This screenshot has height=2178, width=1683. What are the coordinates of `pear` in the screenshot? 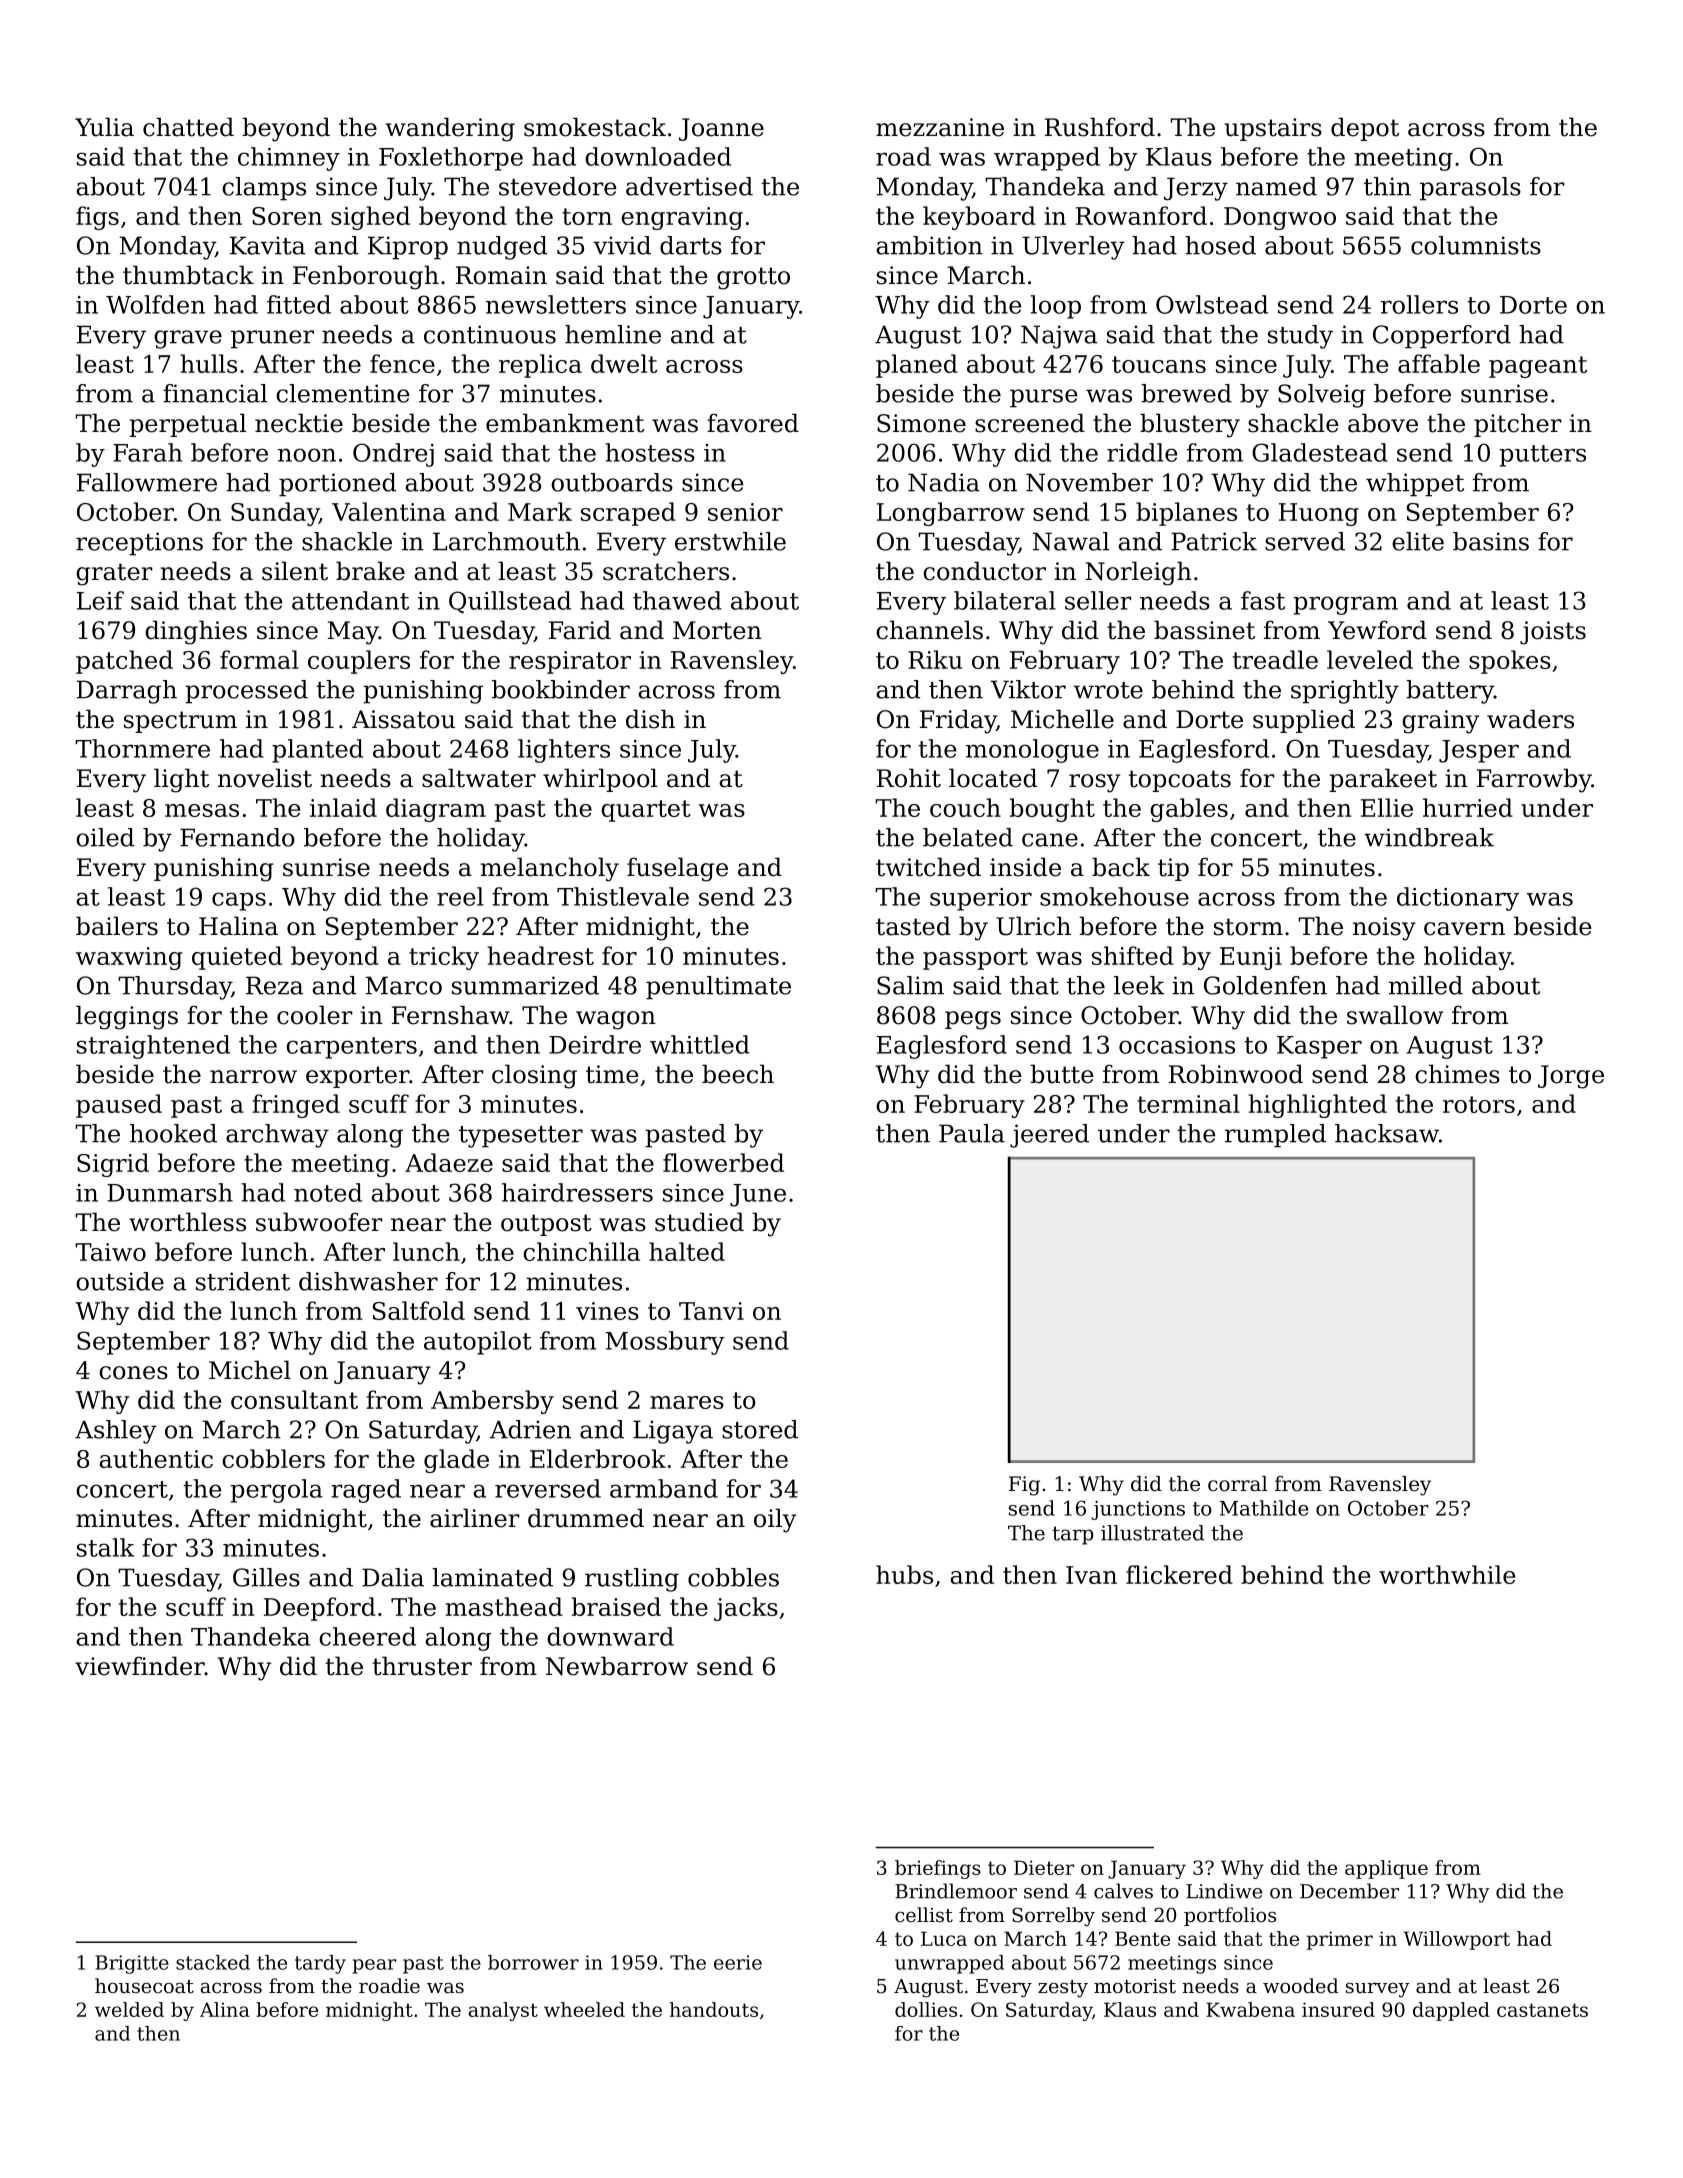 It's located at (374, 1966).
